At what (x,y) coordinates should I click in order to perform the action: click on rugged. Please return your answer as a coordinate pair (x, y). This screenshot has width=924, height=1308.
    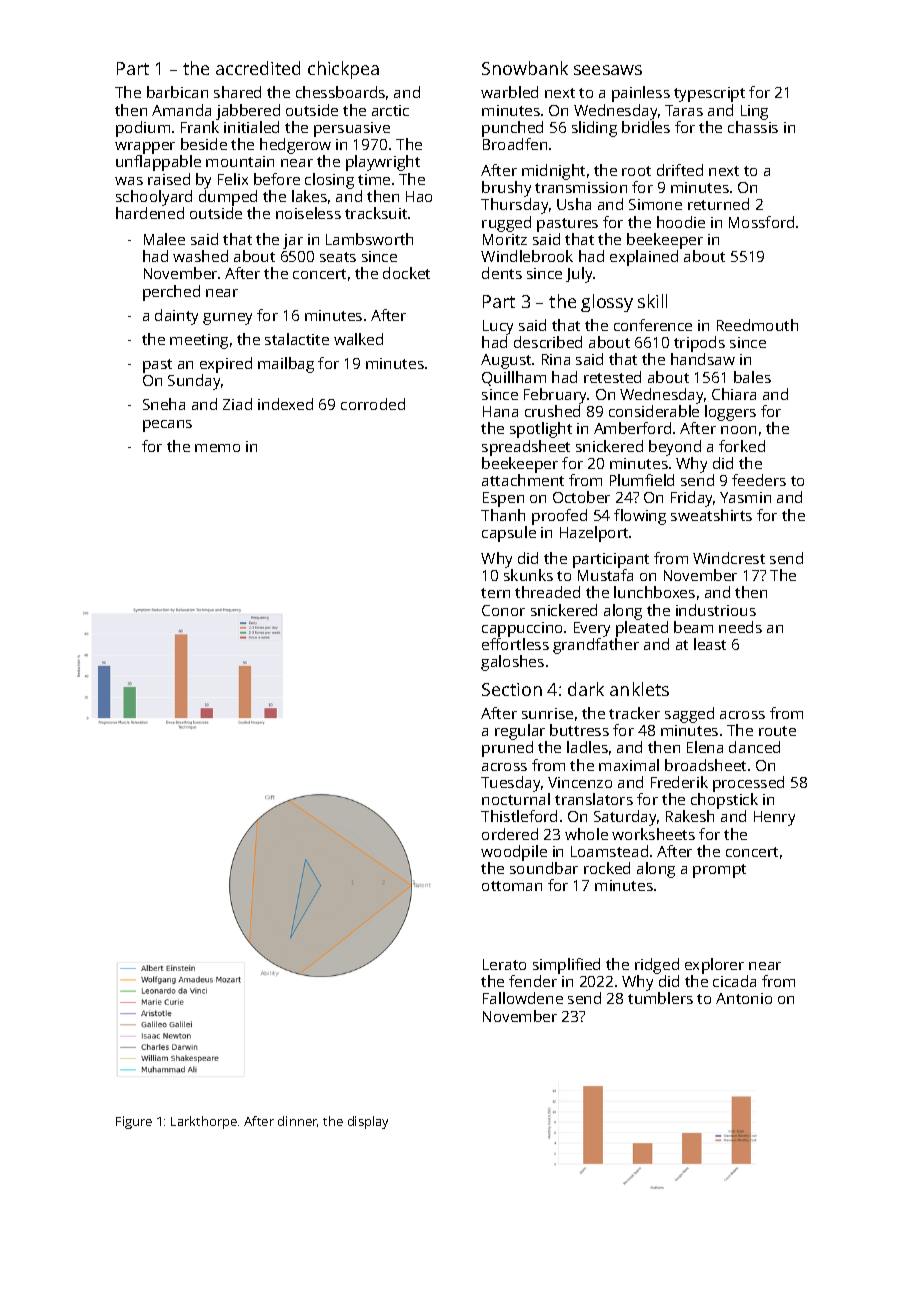
    Looking at the image, I should click on (506, 224).
